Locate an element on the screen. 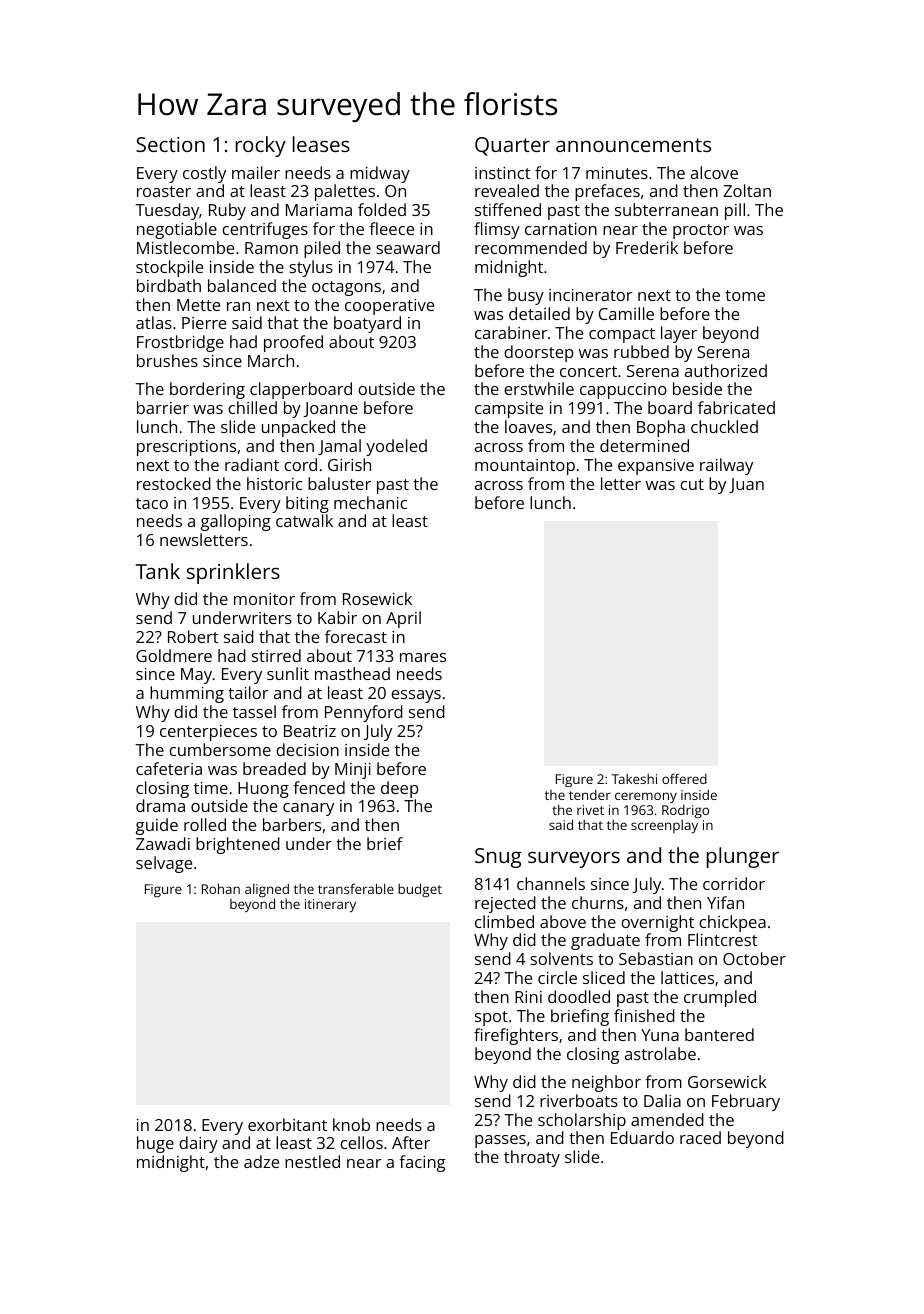 The image size is (924, 1314). huge is located at coordinates (155, 1144).
